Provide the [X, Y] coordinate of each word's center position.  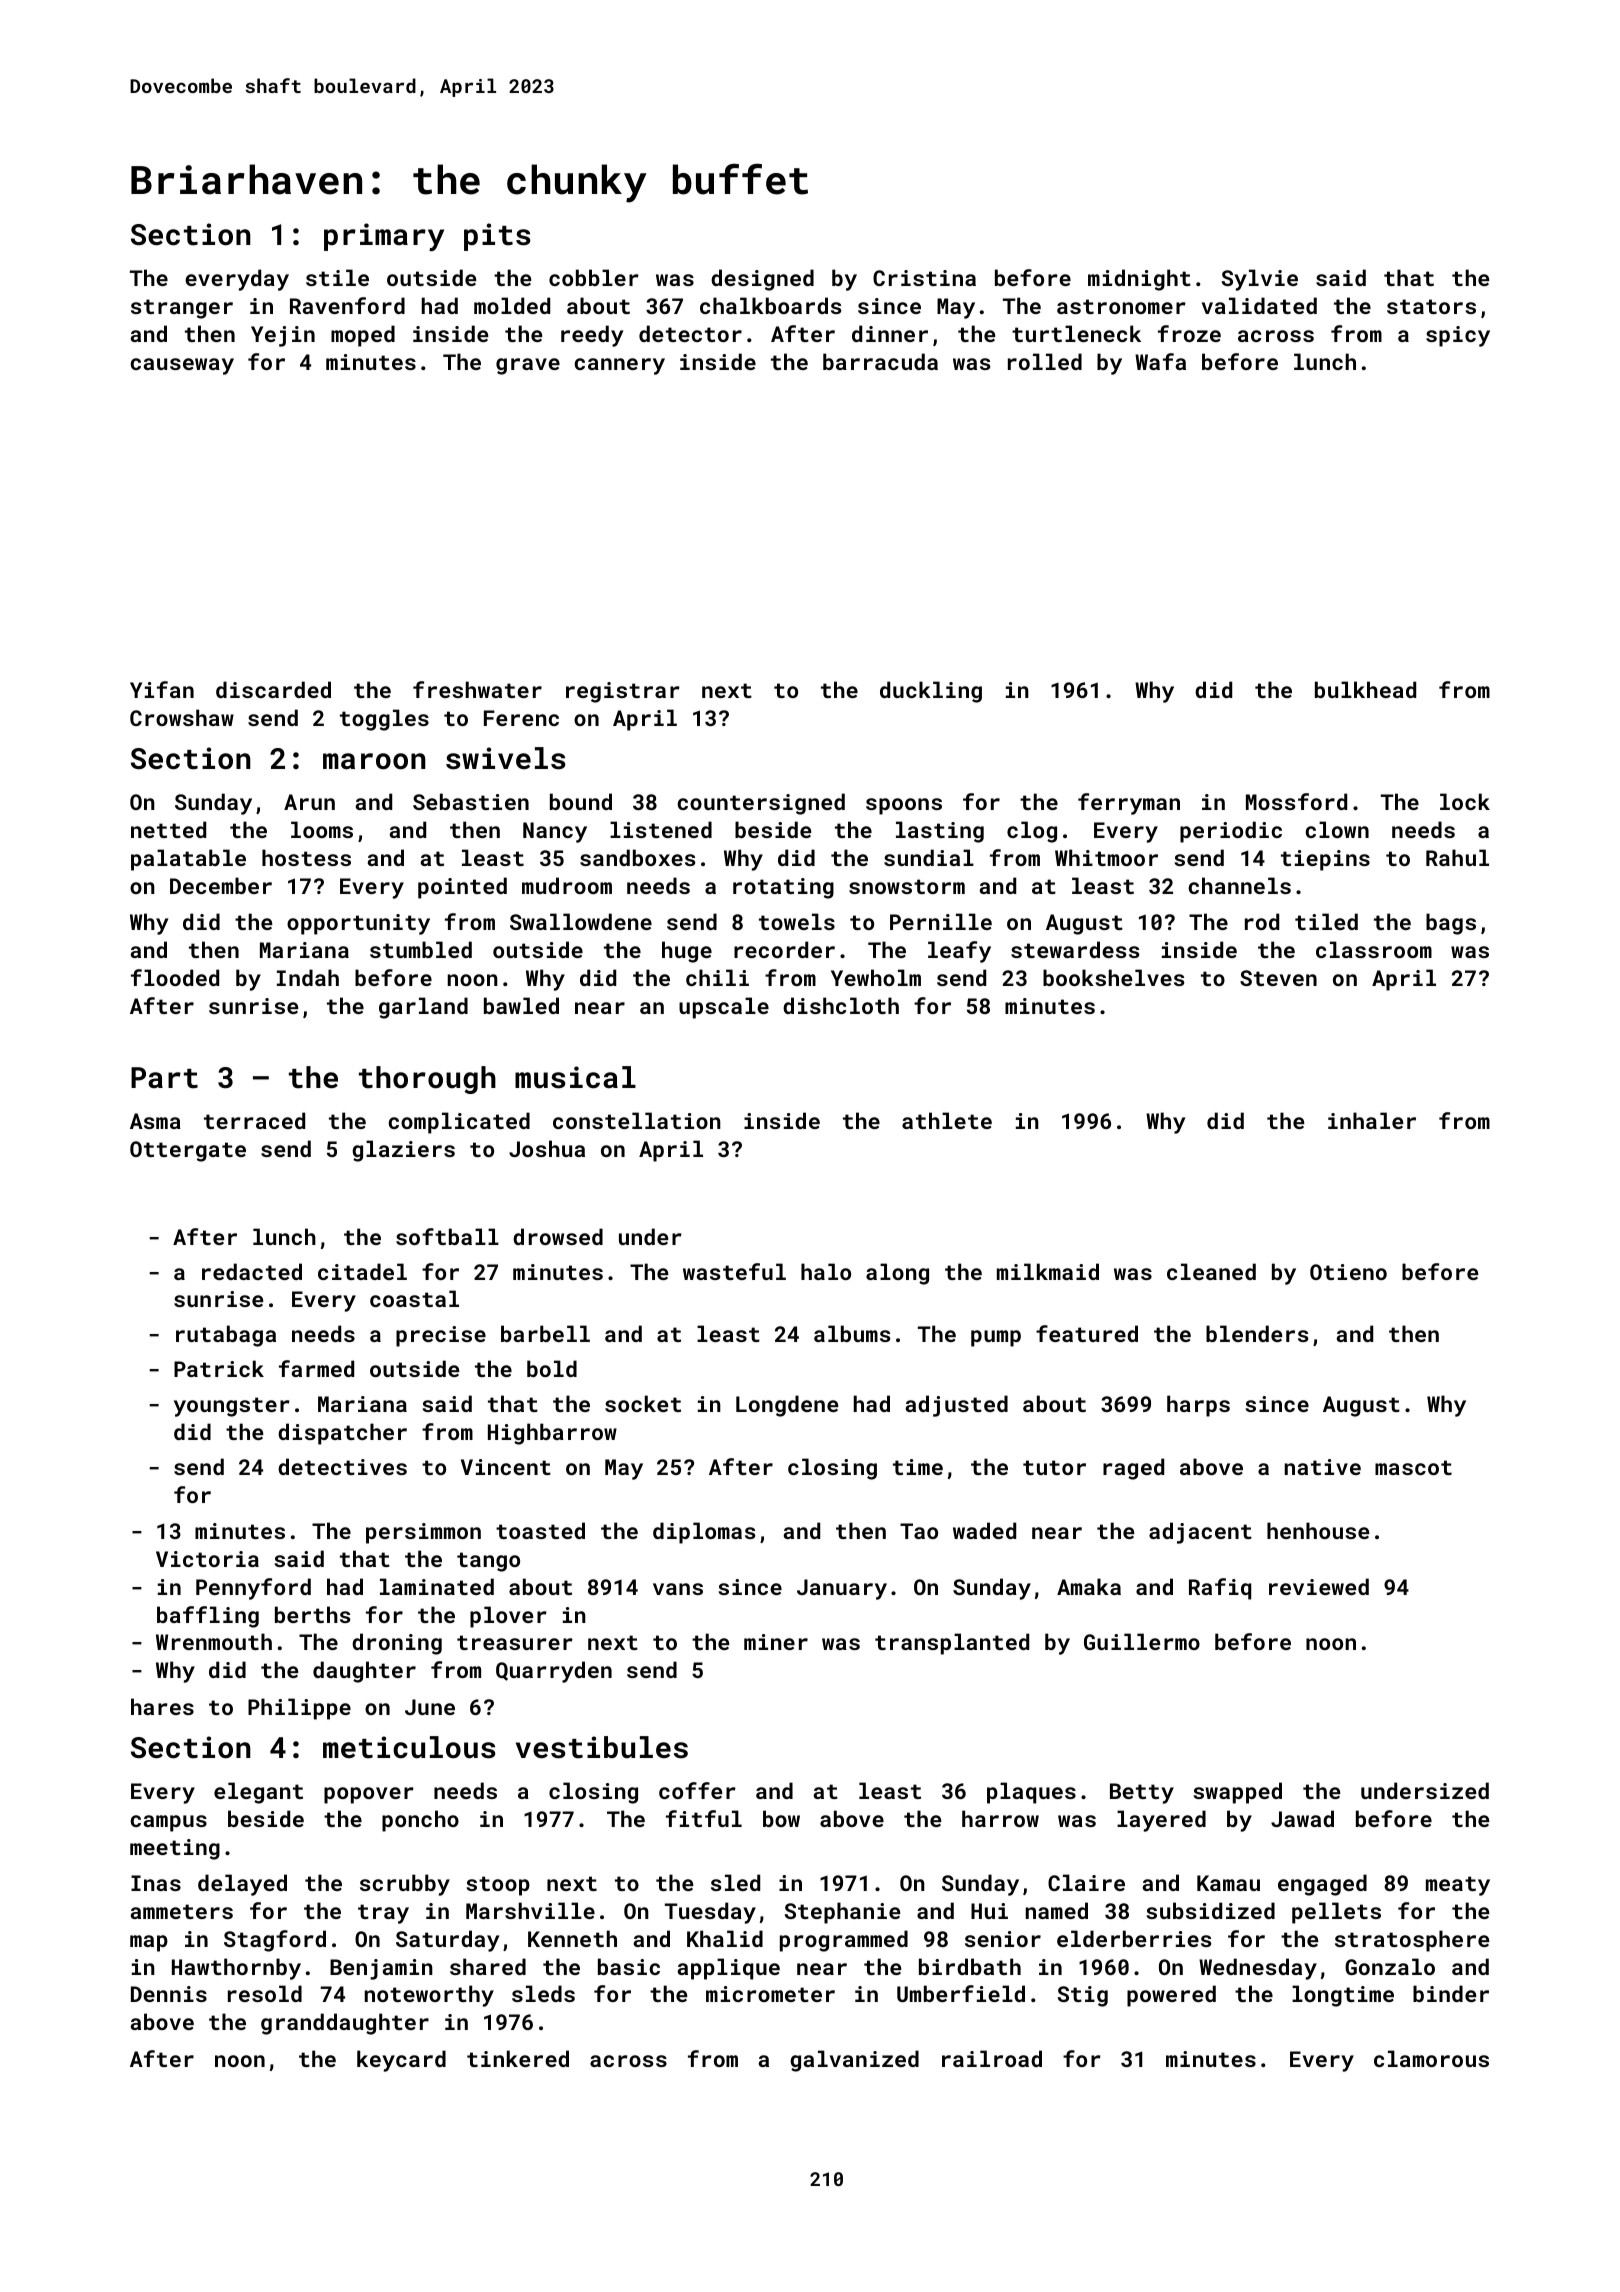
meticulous [409, 1747]
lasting [940, 832]
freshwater [477, 689]
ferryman [1129, 804]
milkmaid [1048, 1271]
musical [575, 1077]
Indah [308, 977]
